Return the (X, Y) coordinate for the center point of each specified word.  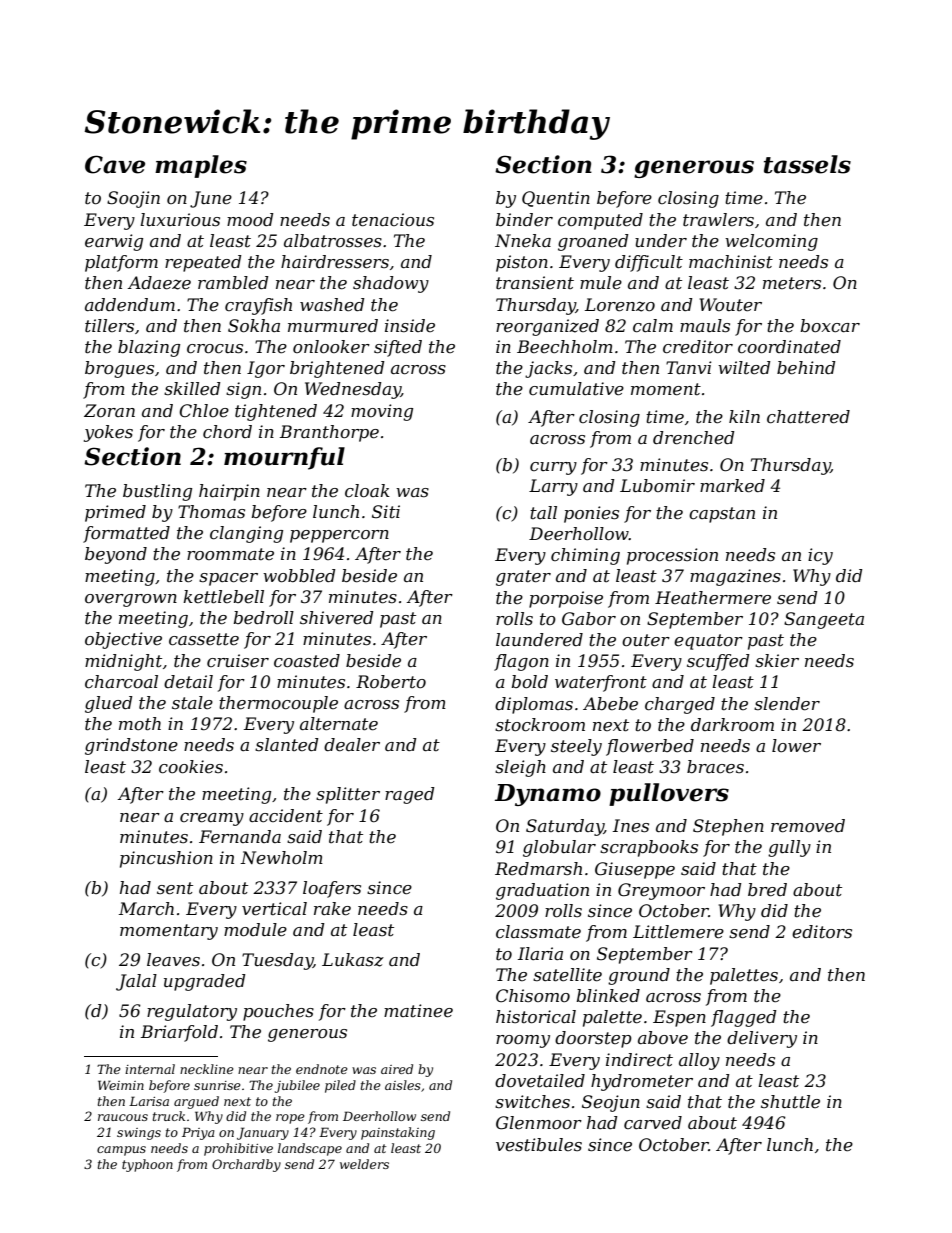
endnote (322, 1069)
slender (787, 704)
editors (822, 932)
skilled (192, 388)
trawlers (718, 220)
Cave (115, 164)
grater (523, 578)
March (146, 908)
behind (806, 368)
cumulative (576, 389)
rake (332, 909)
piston (522, 263)
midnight (123, 662)
